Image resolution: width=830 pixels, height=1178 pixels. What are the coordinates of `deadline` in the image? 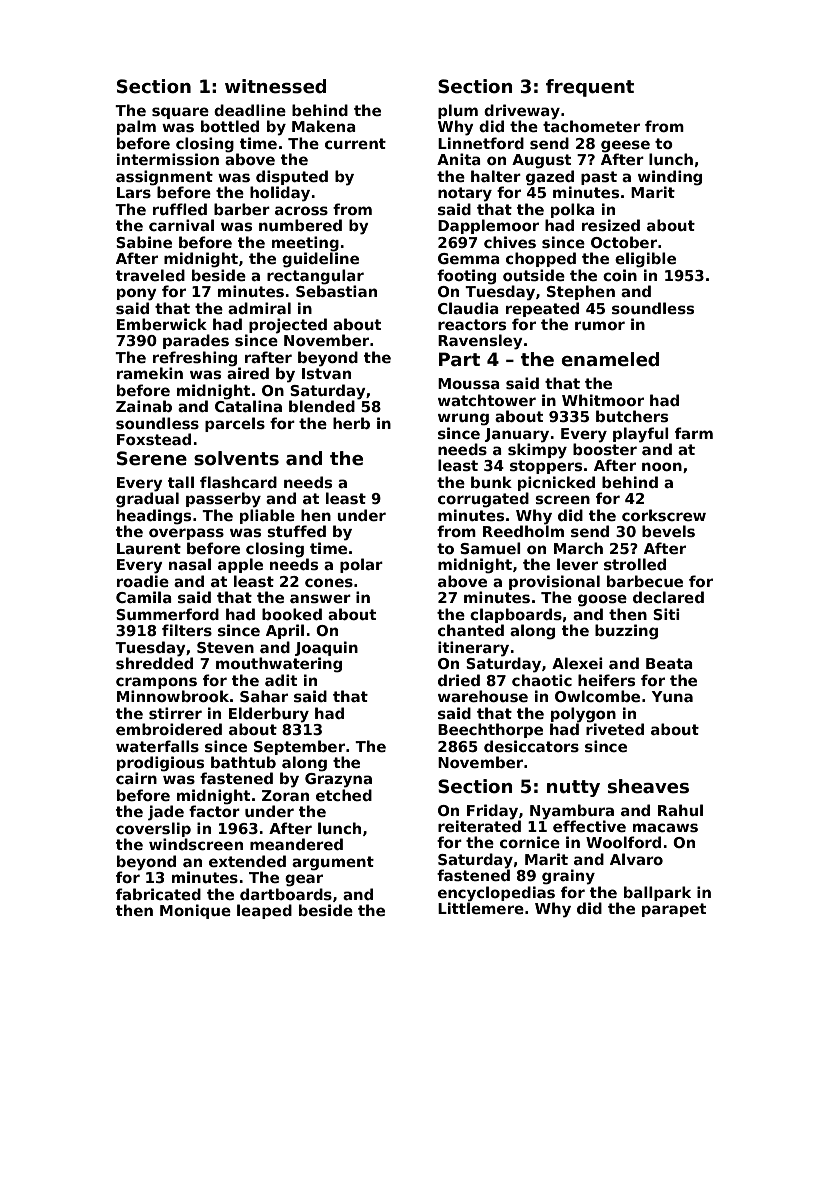 It's located at (250, 110).
